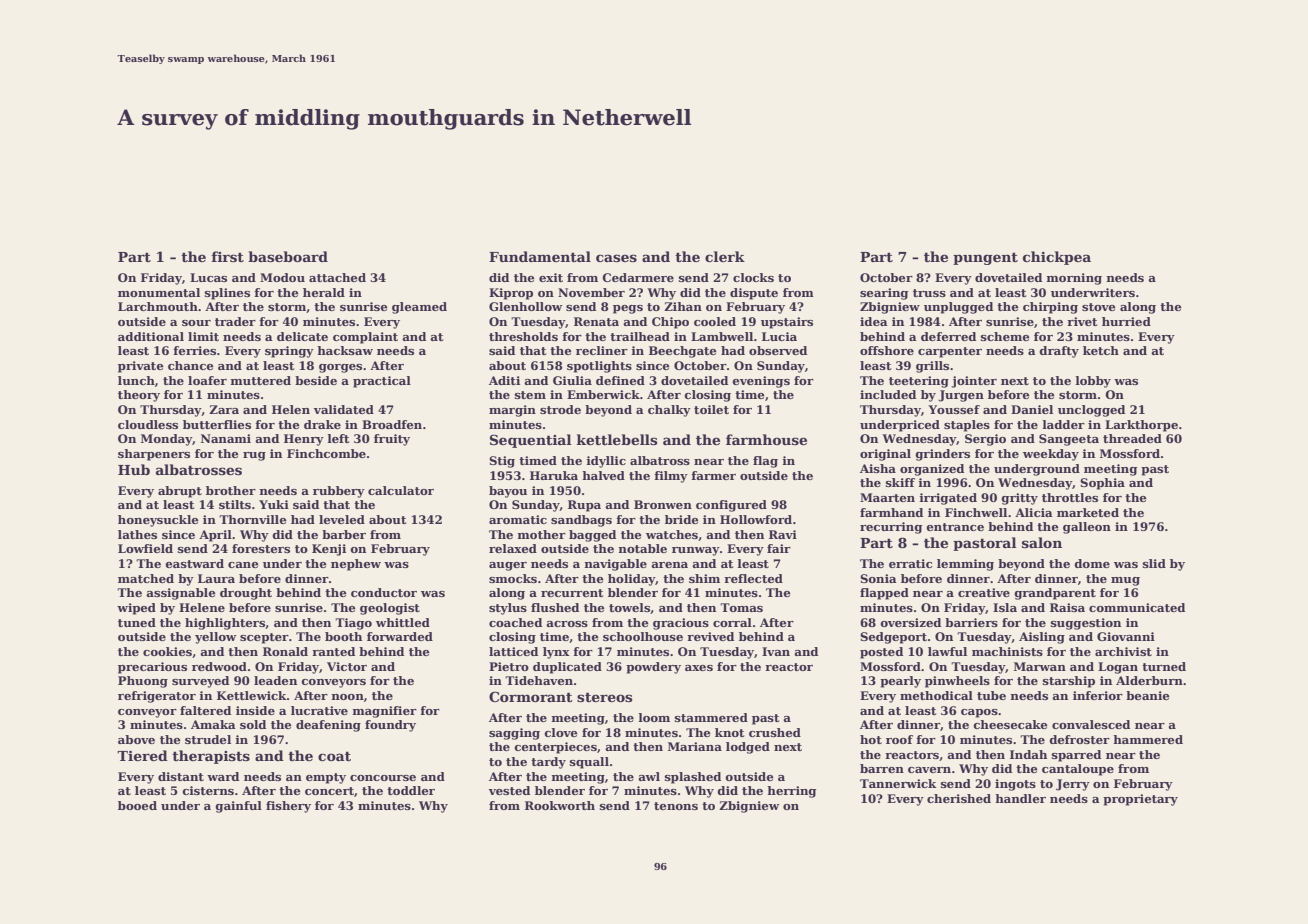  I want to click on clerk, so click(725, 256).
